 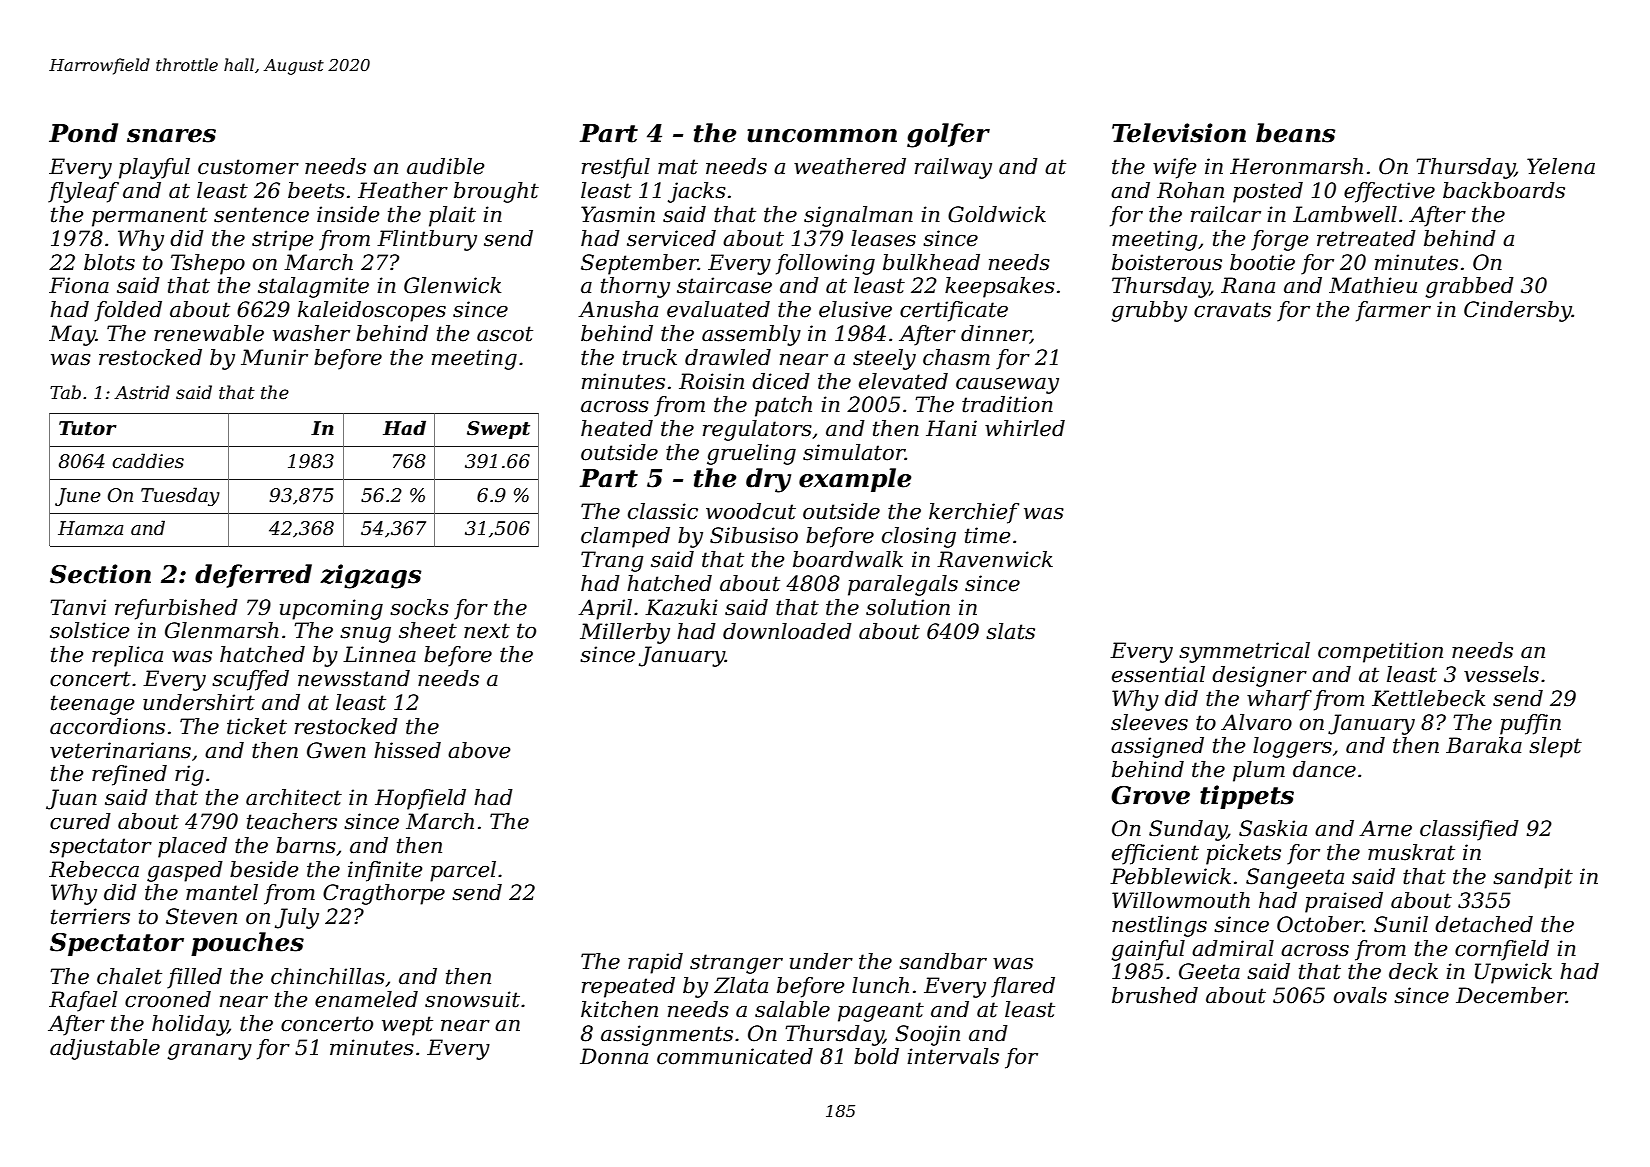 What do you see at coordinates (105, 1049) in the image?
I see `adjustable` at bounding box center [105, 1049].
